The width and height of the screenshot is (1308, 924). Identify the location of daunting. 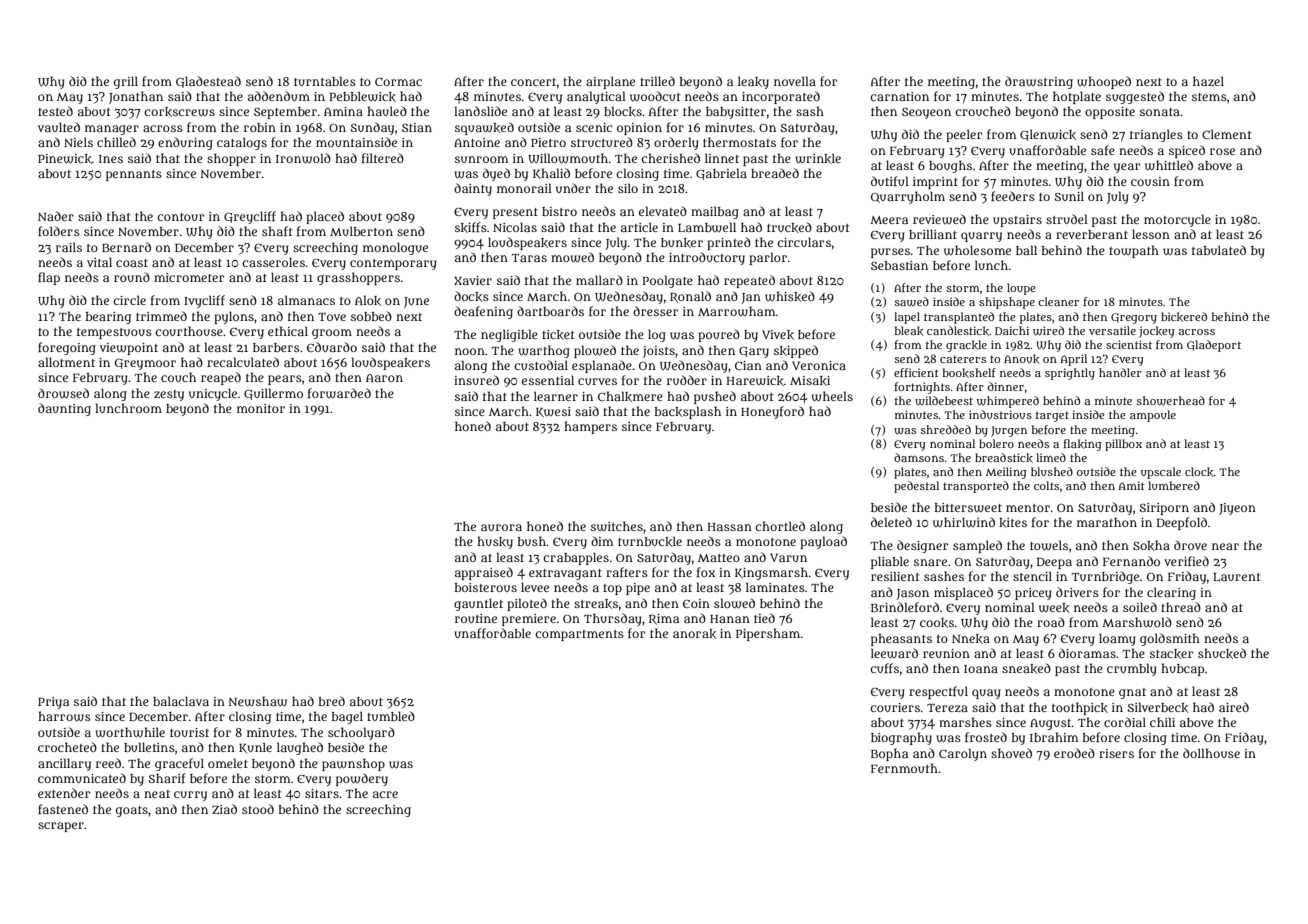
(64, 409).
